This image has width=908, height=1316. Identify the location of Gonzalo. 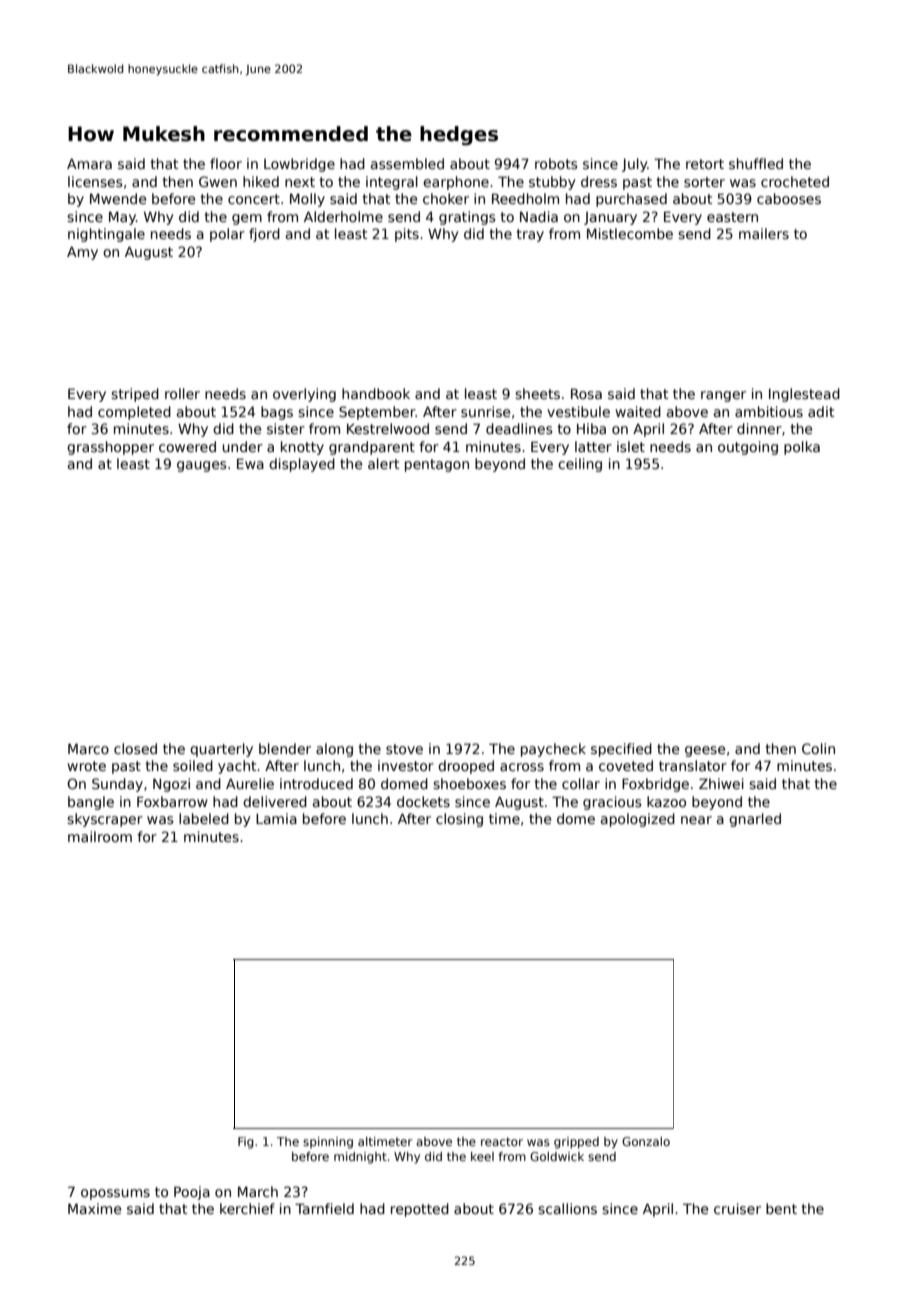
(646, 1141).
